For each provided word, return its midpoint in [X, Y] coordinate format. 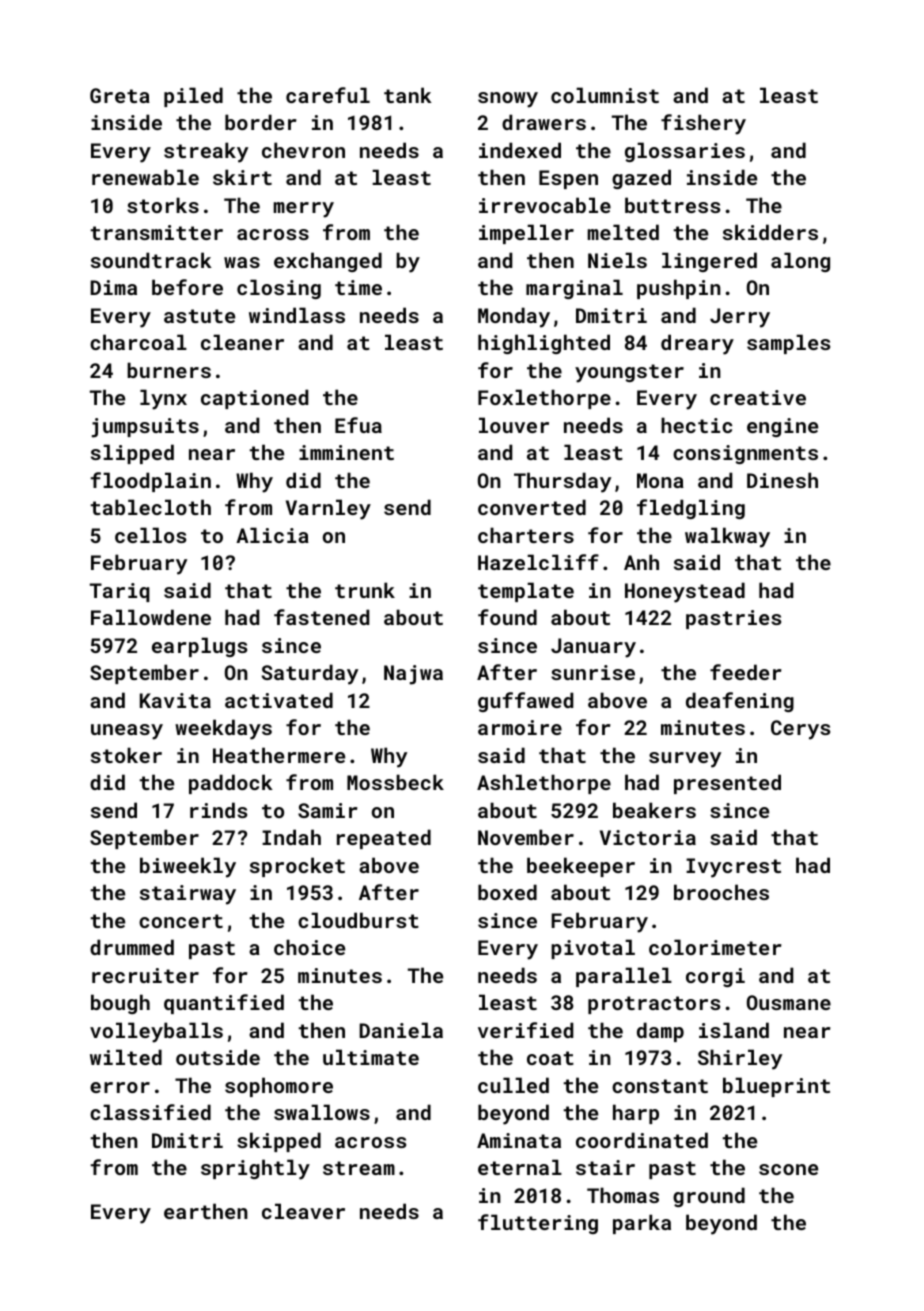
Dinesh [782, 480]
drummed [132, 947]
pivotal [593, 949]
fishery [703, 124]
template [526, 592]
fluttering [538, 1224]
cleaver [303, 1211]
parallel [624, 977]
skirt [242, 177]
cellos [150, 535]
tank [408, 95]
